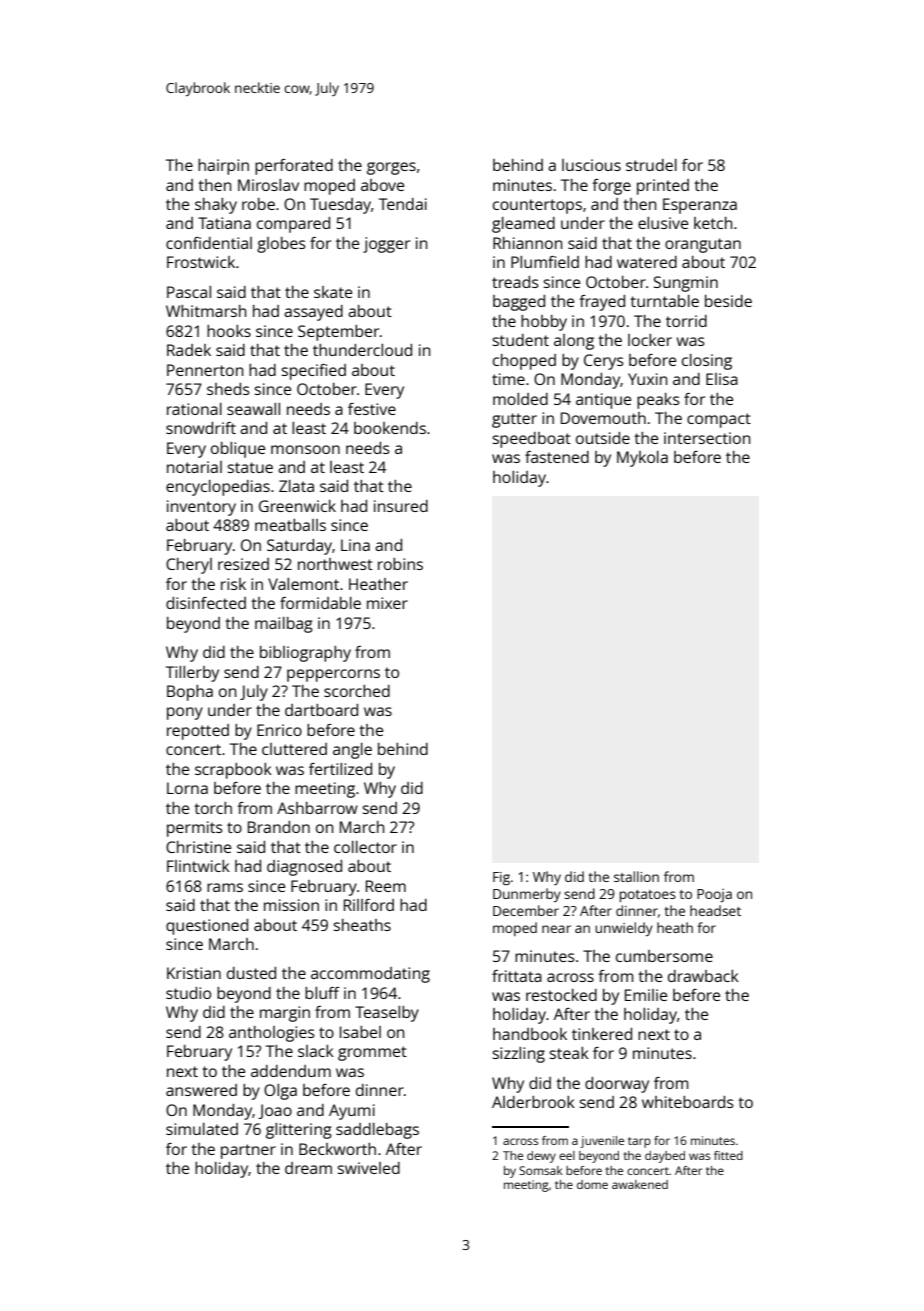 The width and height of the screenshot is (924, 1311). I want to click on scorched, so click(357, 691).
